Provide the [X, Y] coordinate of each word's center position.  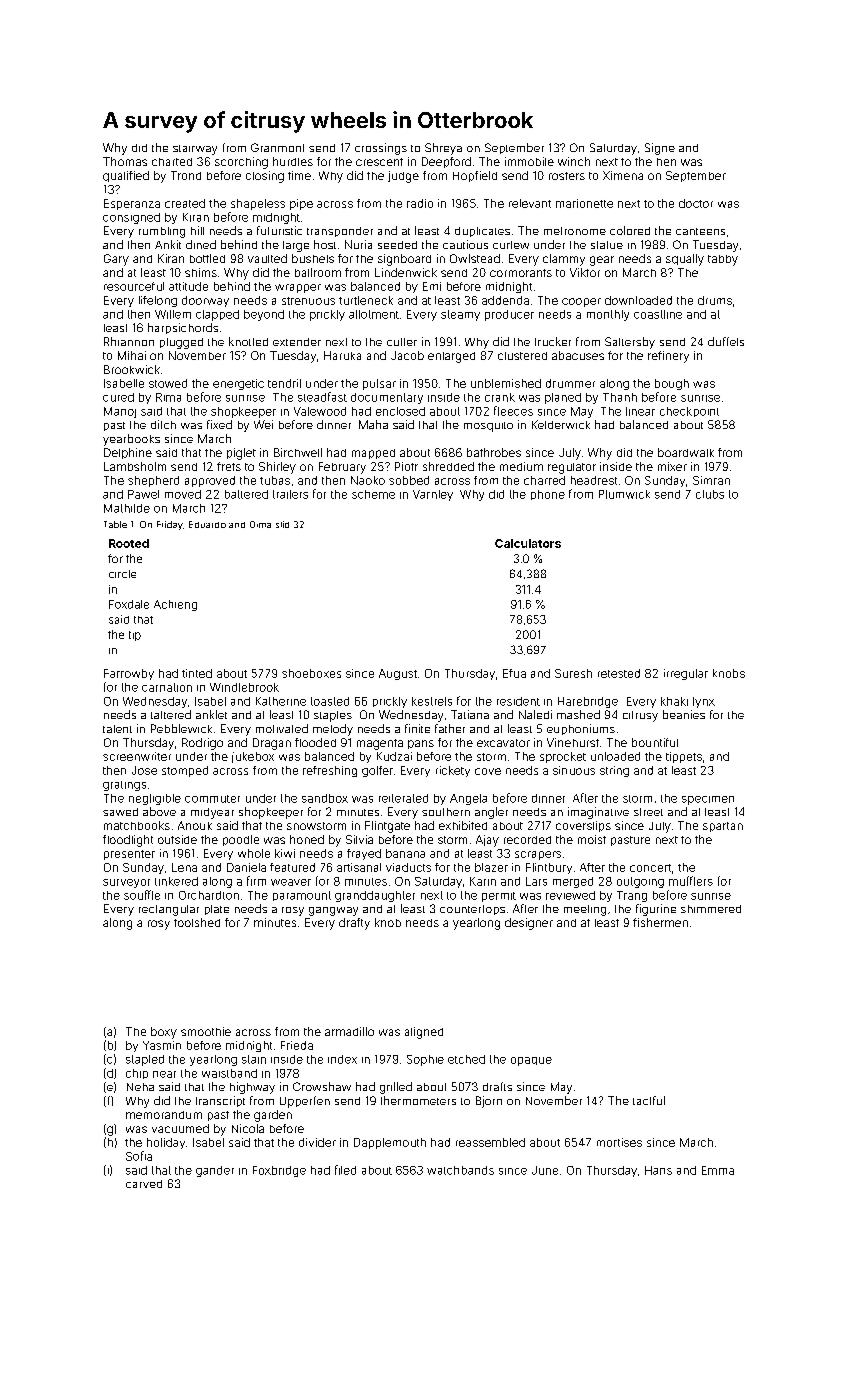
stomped [185, 771]
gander [215, 1171]
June [545, 1170]
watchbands [460, 1170]
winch [574, 161]
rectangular [169, 910]
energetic [238, 384]
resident [518, 701]
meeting [585, 910]
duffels [726, 341]
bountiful [655, 742]
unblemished [506, 383]
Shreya [443, 149]
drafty [354, 924]
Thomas [125, 161]
